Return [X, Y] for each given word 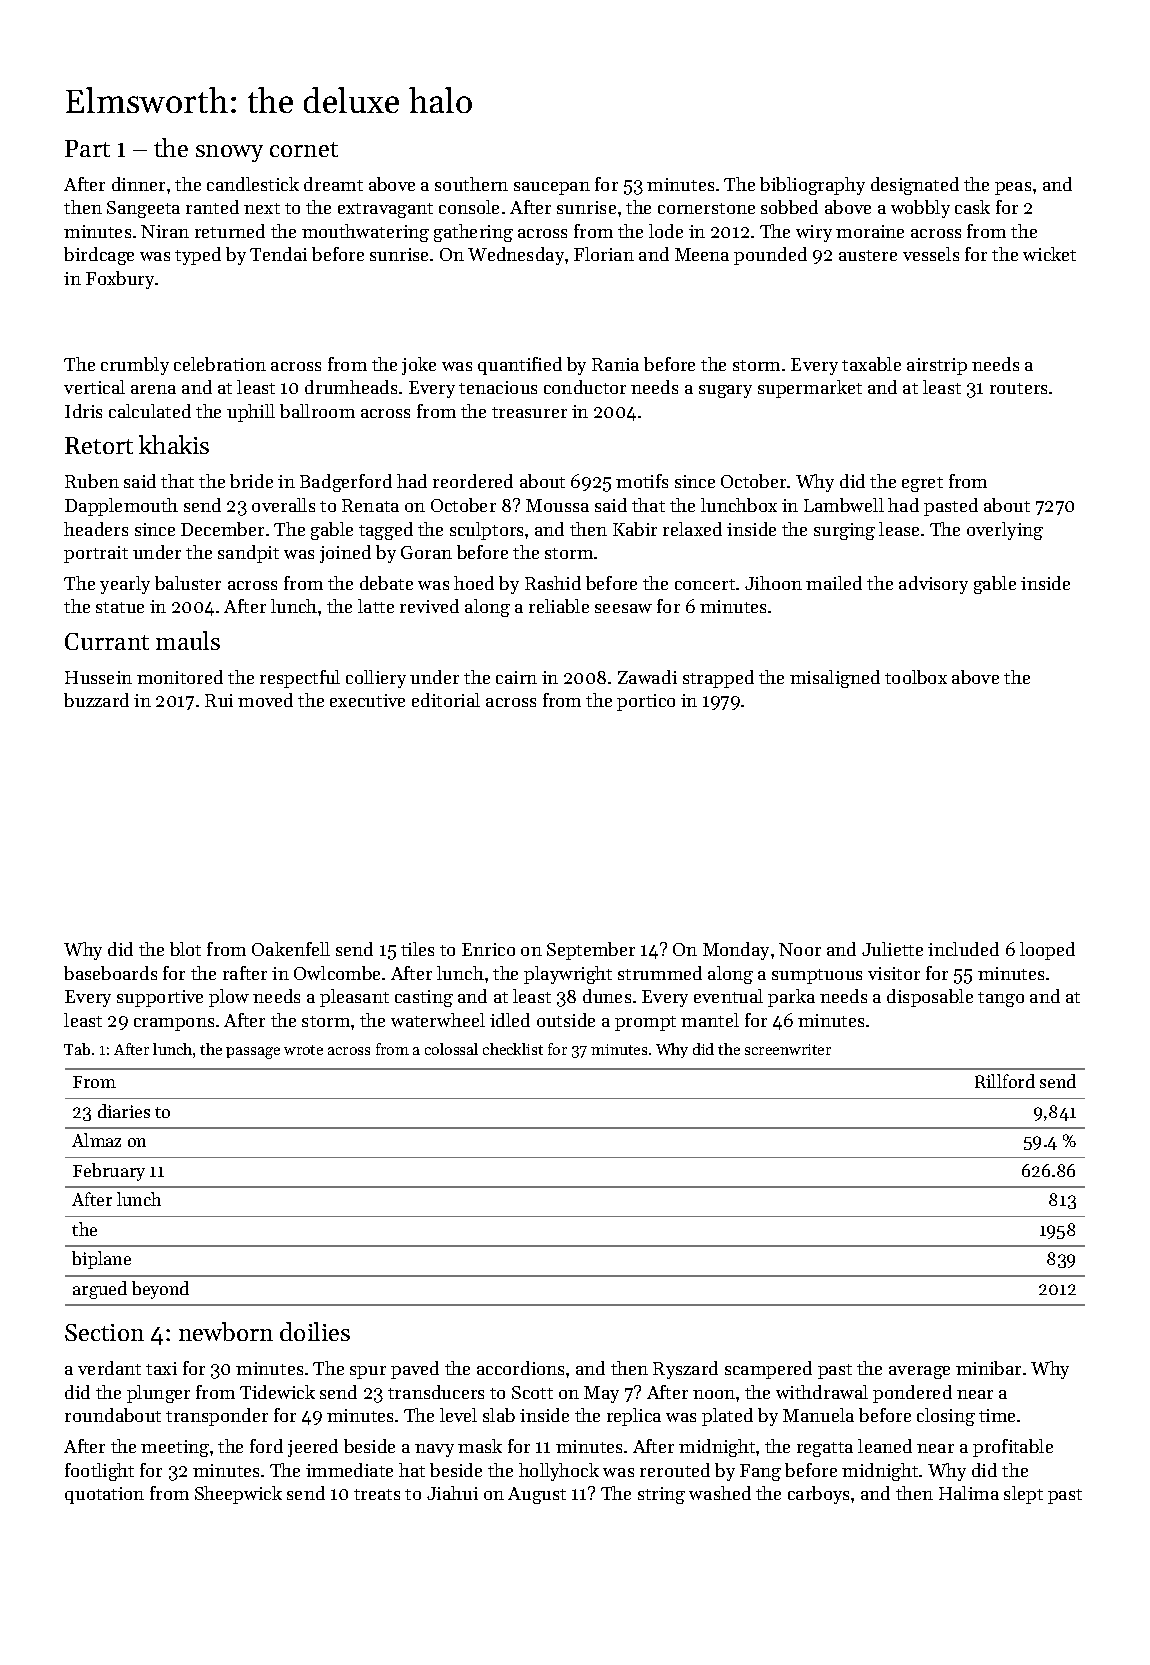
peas [1013, 188]
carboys [818, 1495]
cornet [304, 149]
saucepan [552, 188]
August [537, 1495]
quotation [104, 1495]
